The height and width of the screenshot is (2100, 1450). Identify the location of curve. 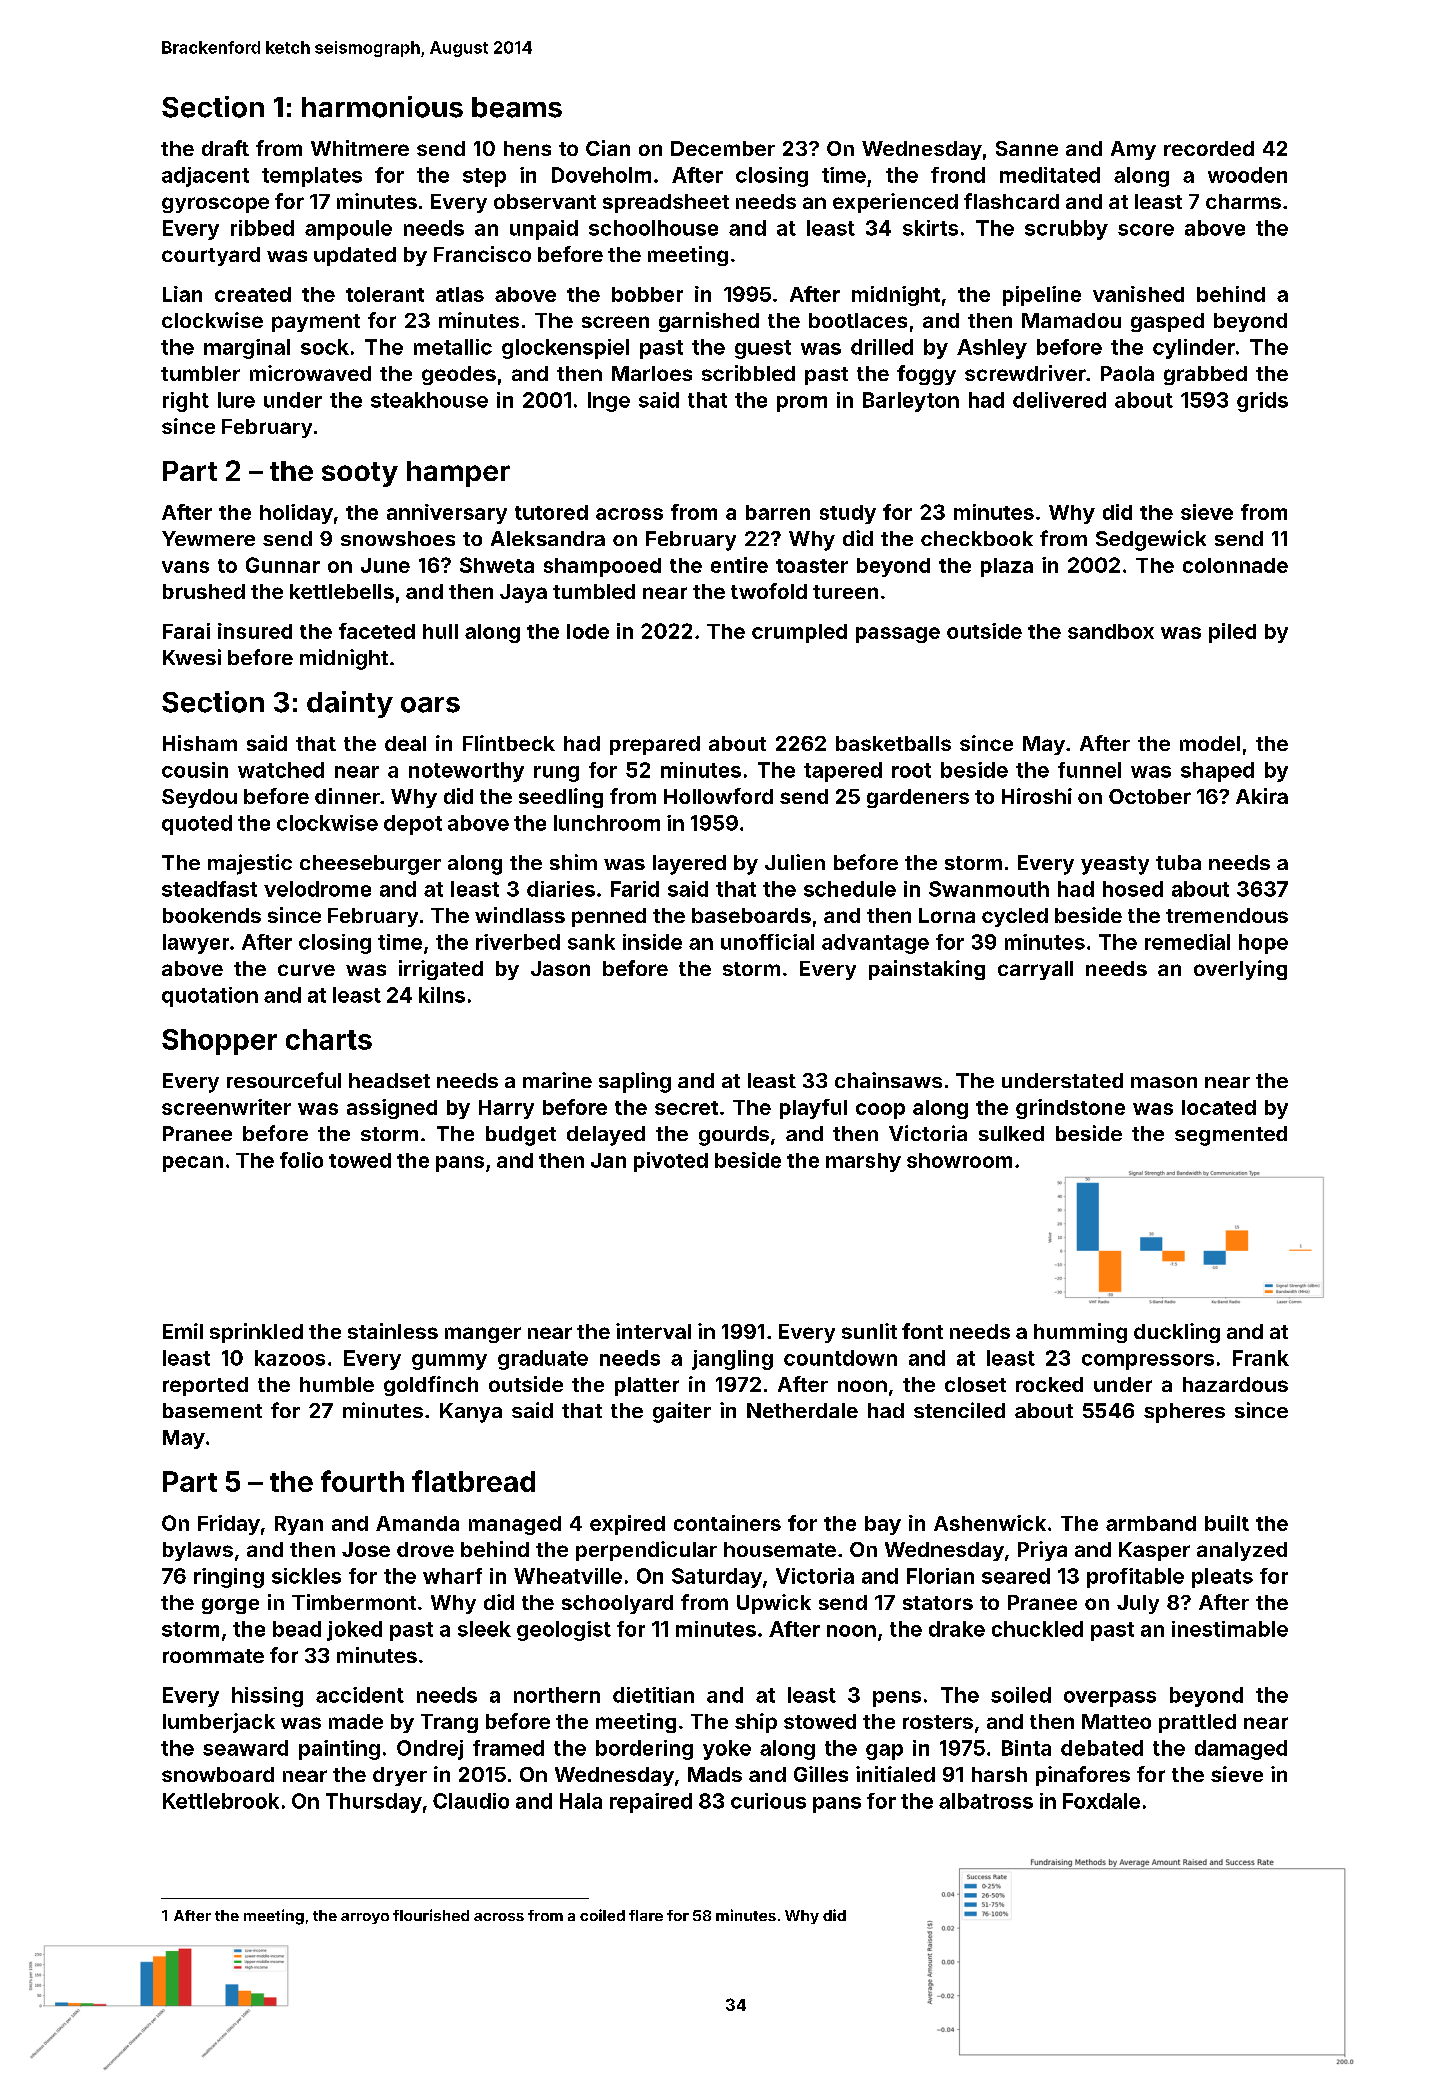
(306, 970).
